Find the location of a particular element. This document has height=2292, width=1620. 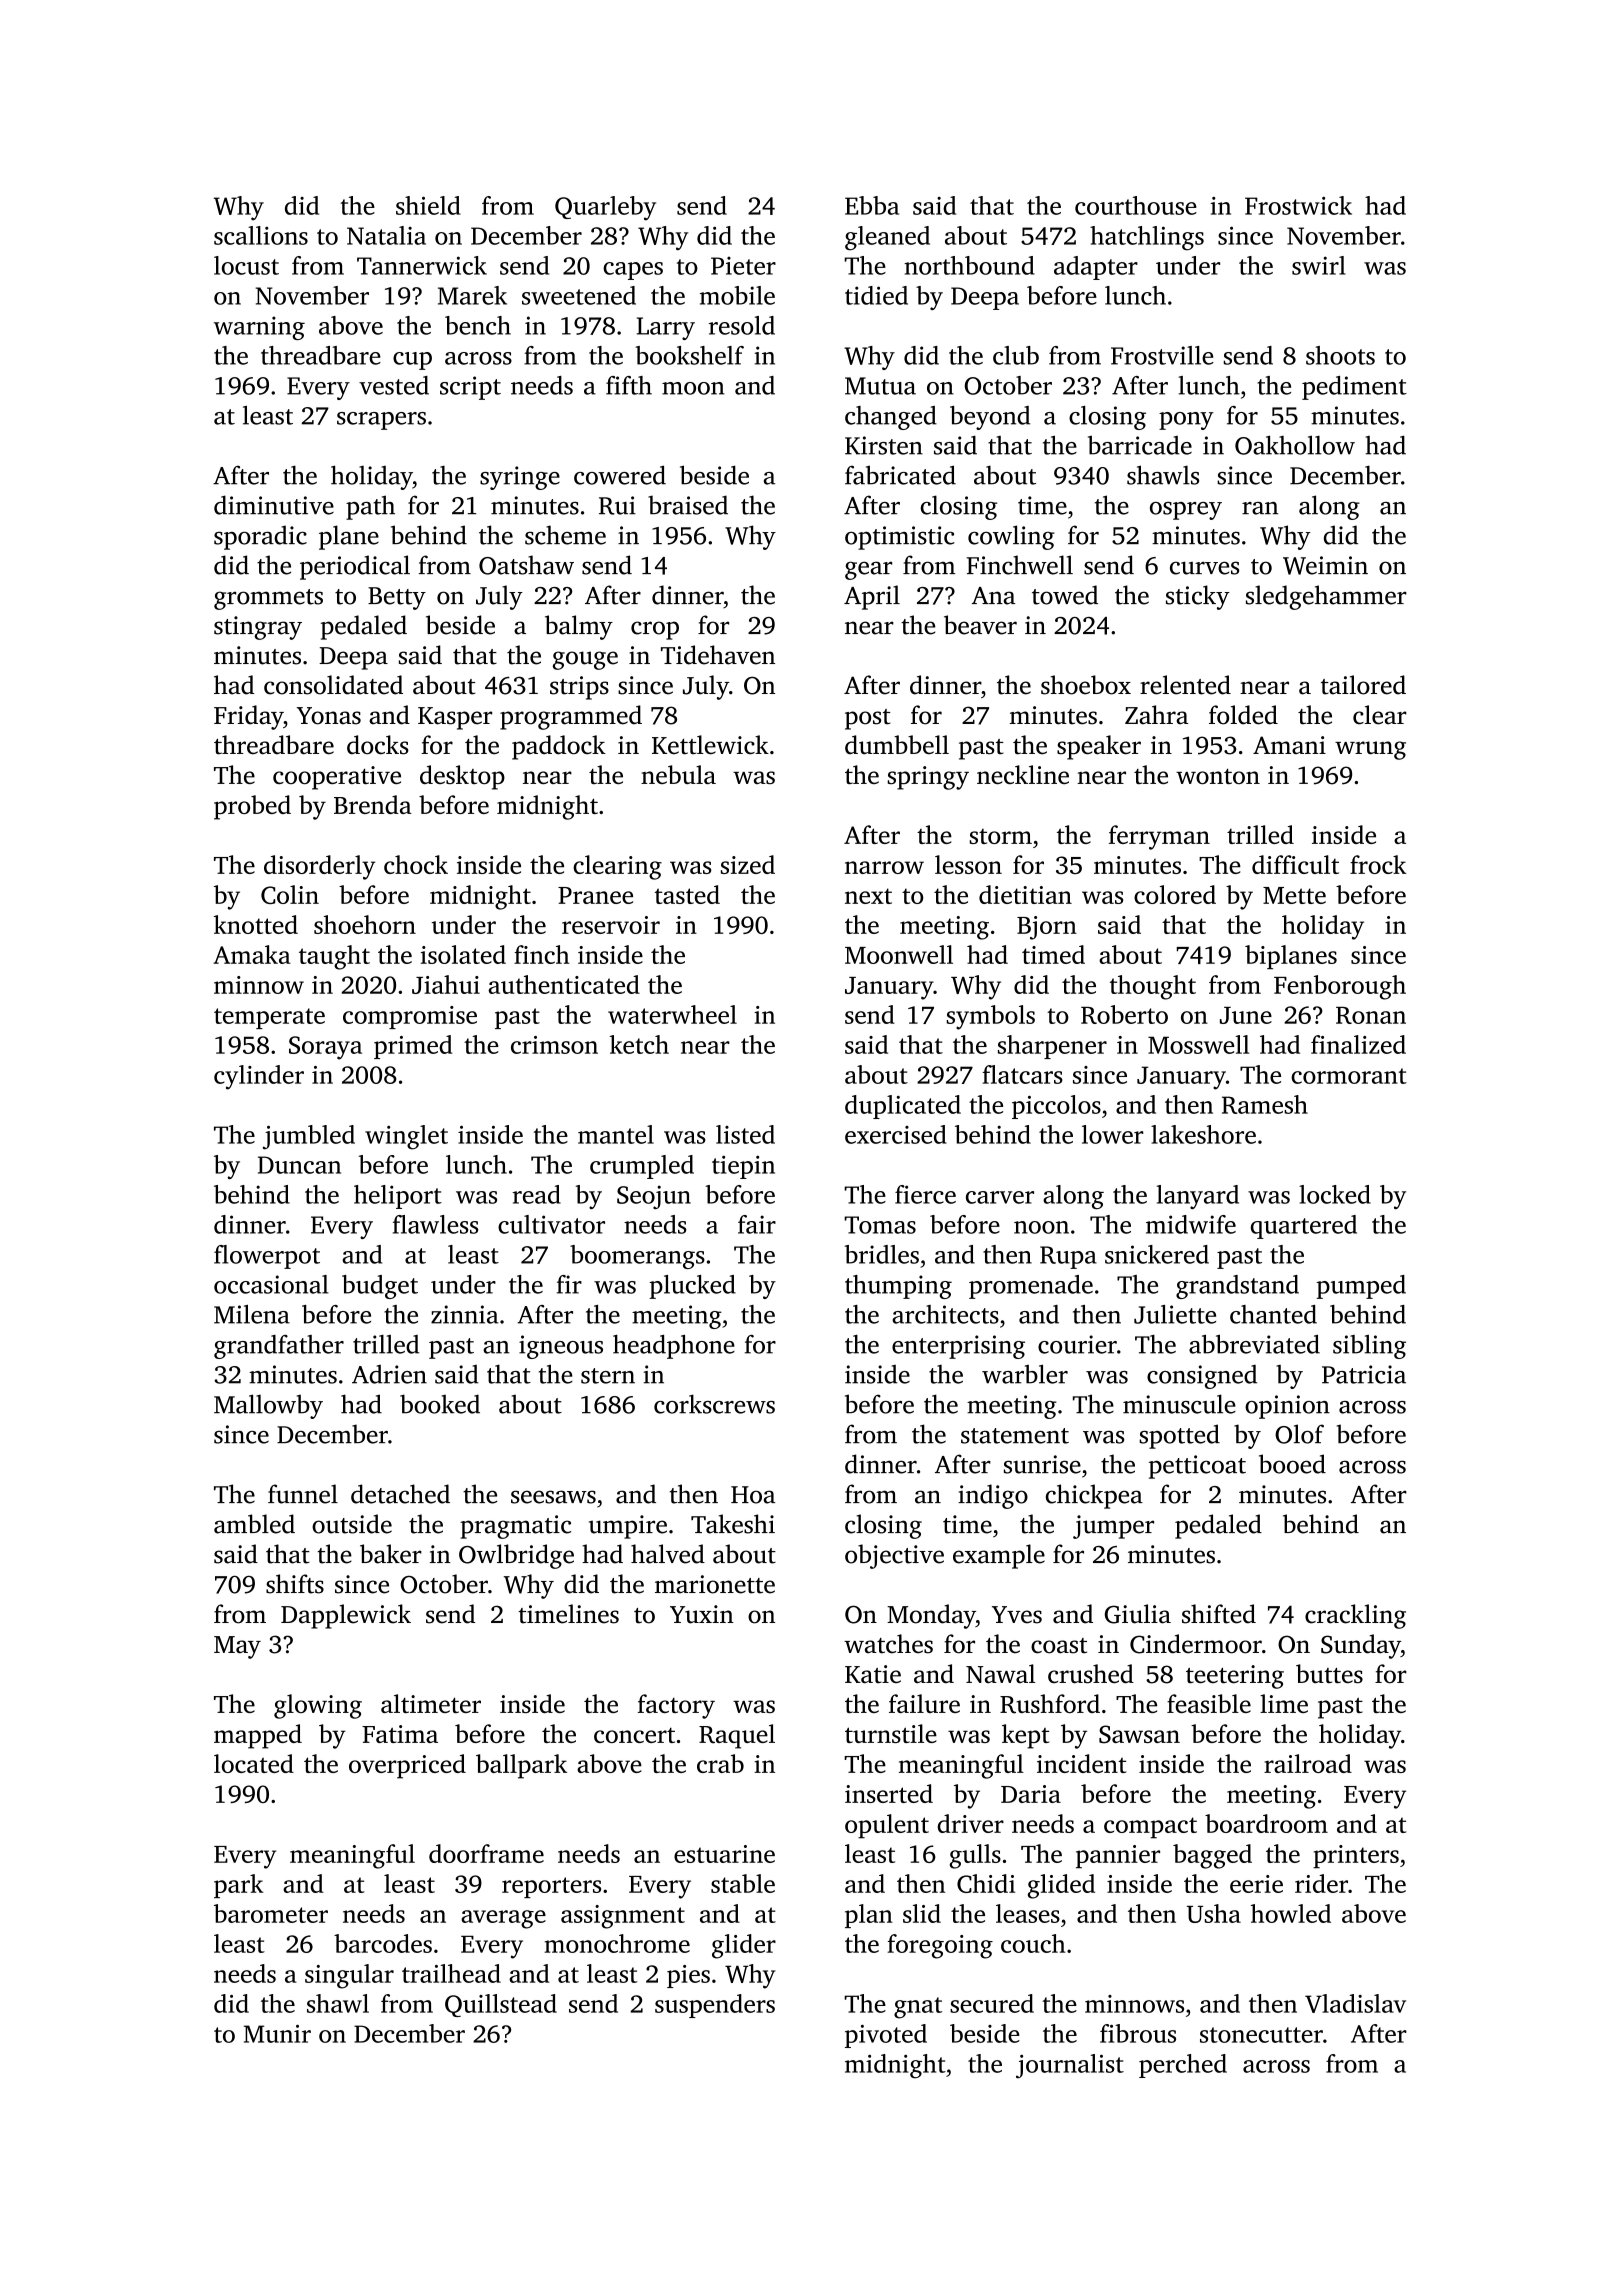

fabricated is located at coordinates (900, 475).
